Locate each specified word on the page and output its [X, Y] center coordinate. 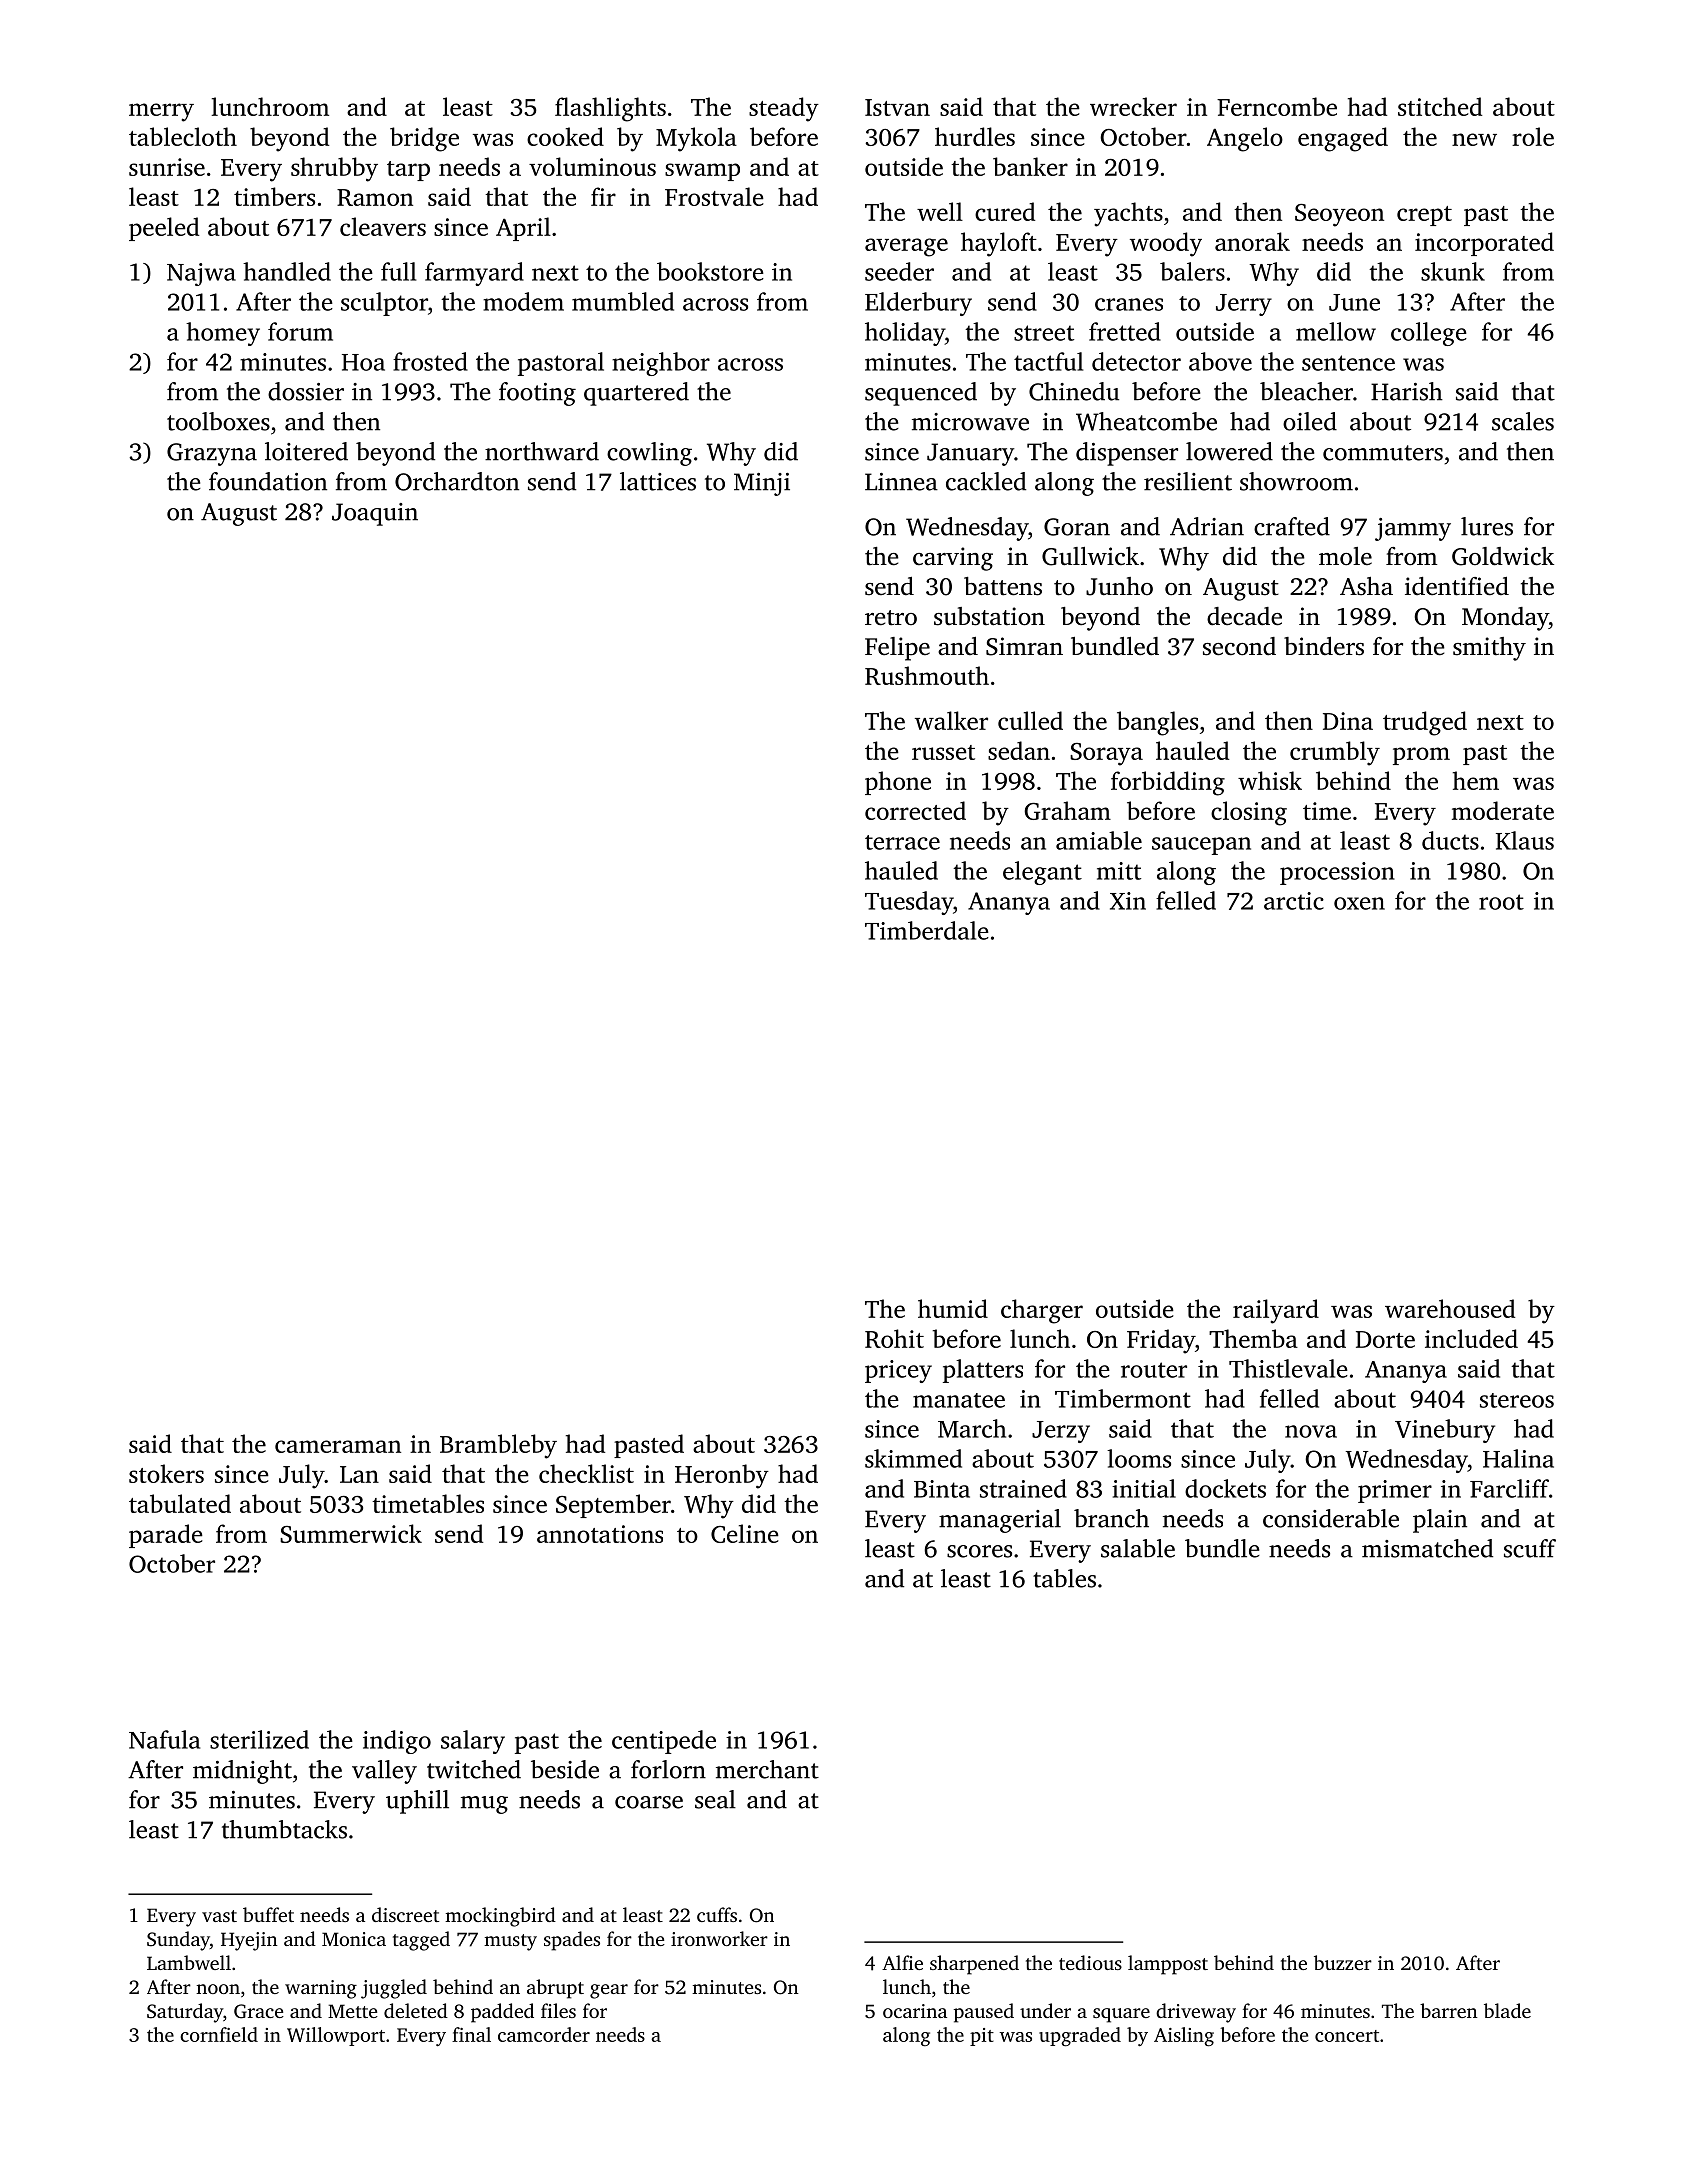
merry [161, 112]
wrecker [1133, 106]
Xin [1128, 901]
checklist [586, 1473]
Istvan [897, 107]
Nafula [164, 1739]
